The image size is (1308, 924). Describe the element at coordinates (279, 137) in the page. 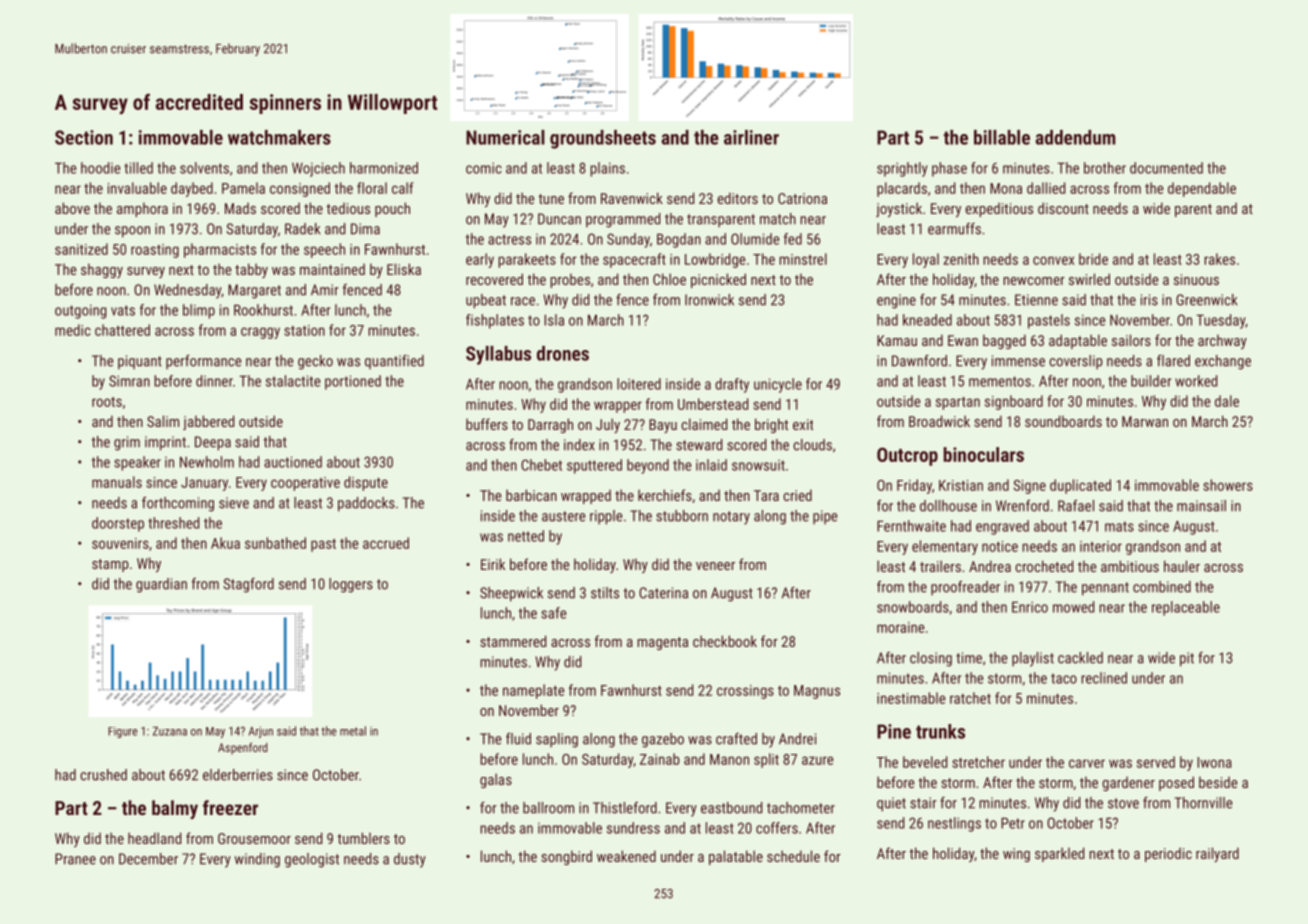

I see `watchmakers` at that location.
